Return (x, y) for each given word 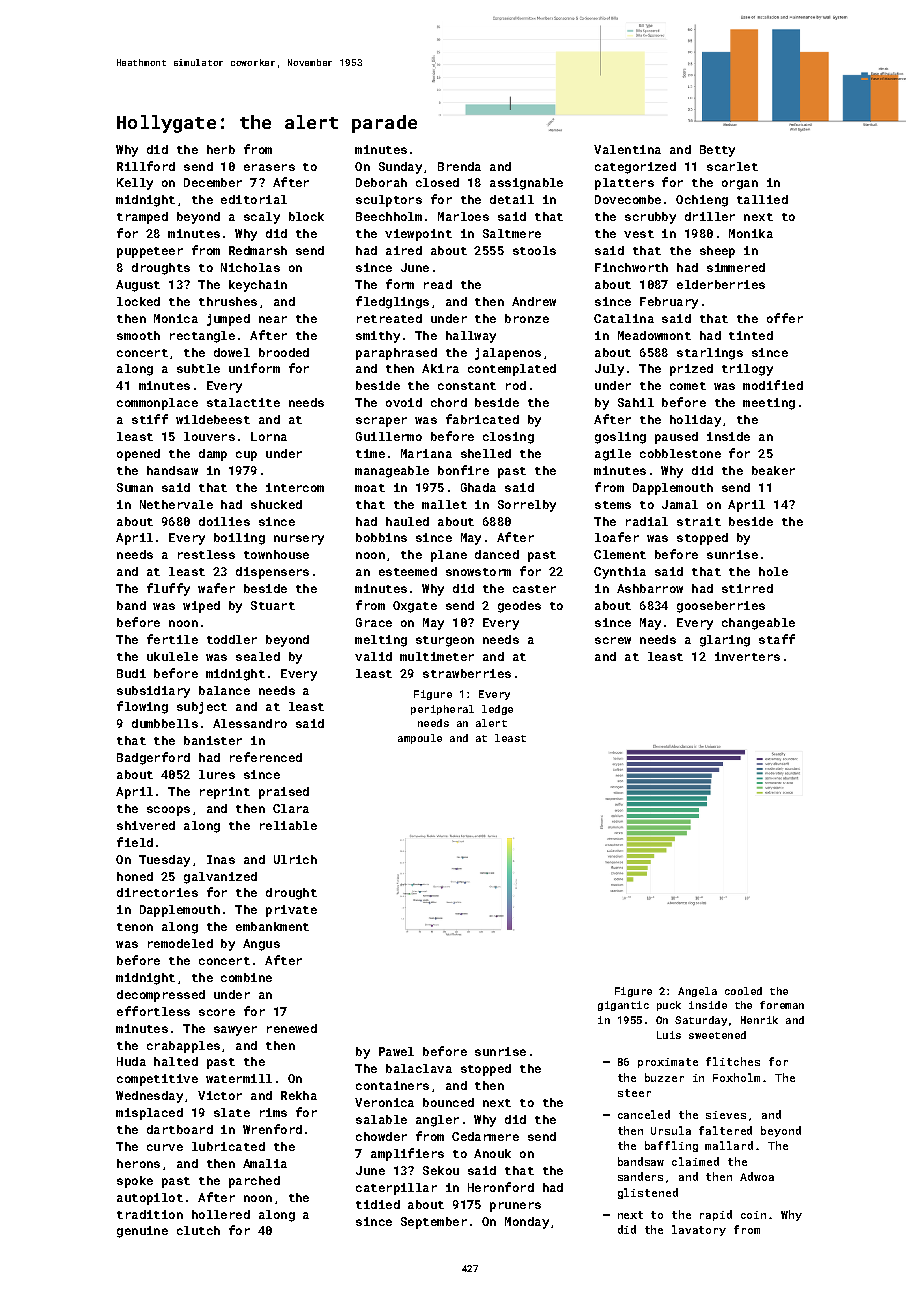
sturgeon (445, 641)
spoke (135, 1182)
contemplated (512, 370)
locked (138, 301)
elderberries (721, 284)
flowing (142, 707)
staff (777, 639)
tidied (378, 1204)
